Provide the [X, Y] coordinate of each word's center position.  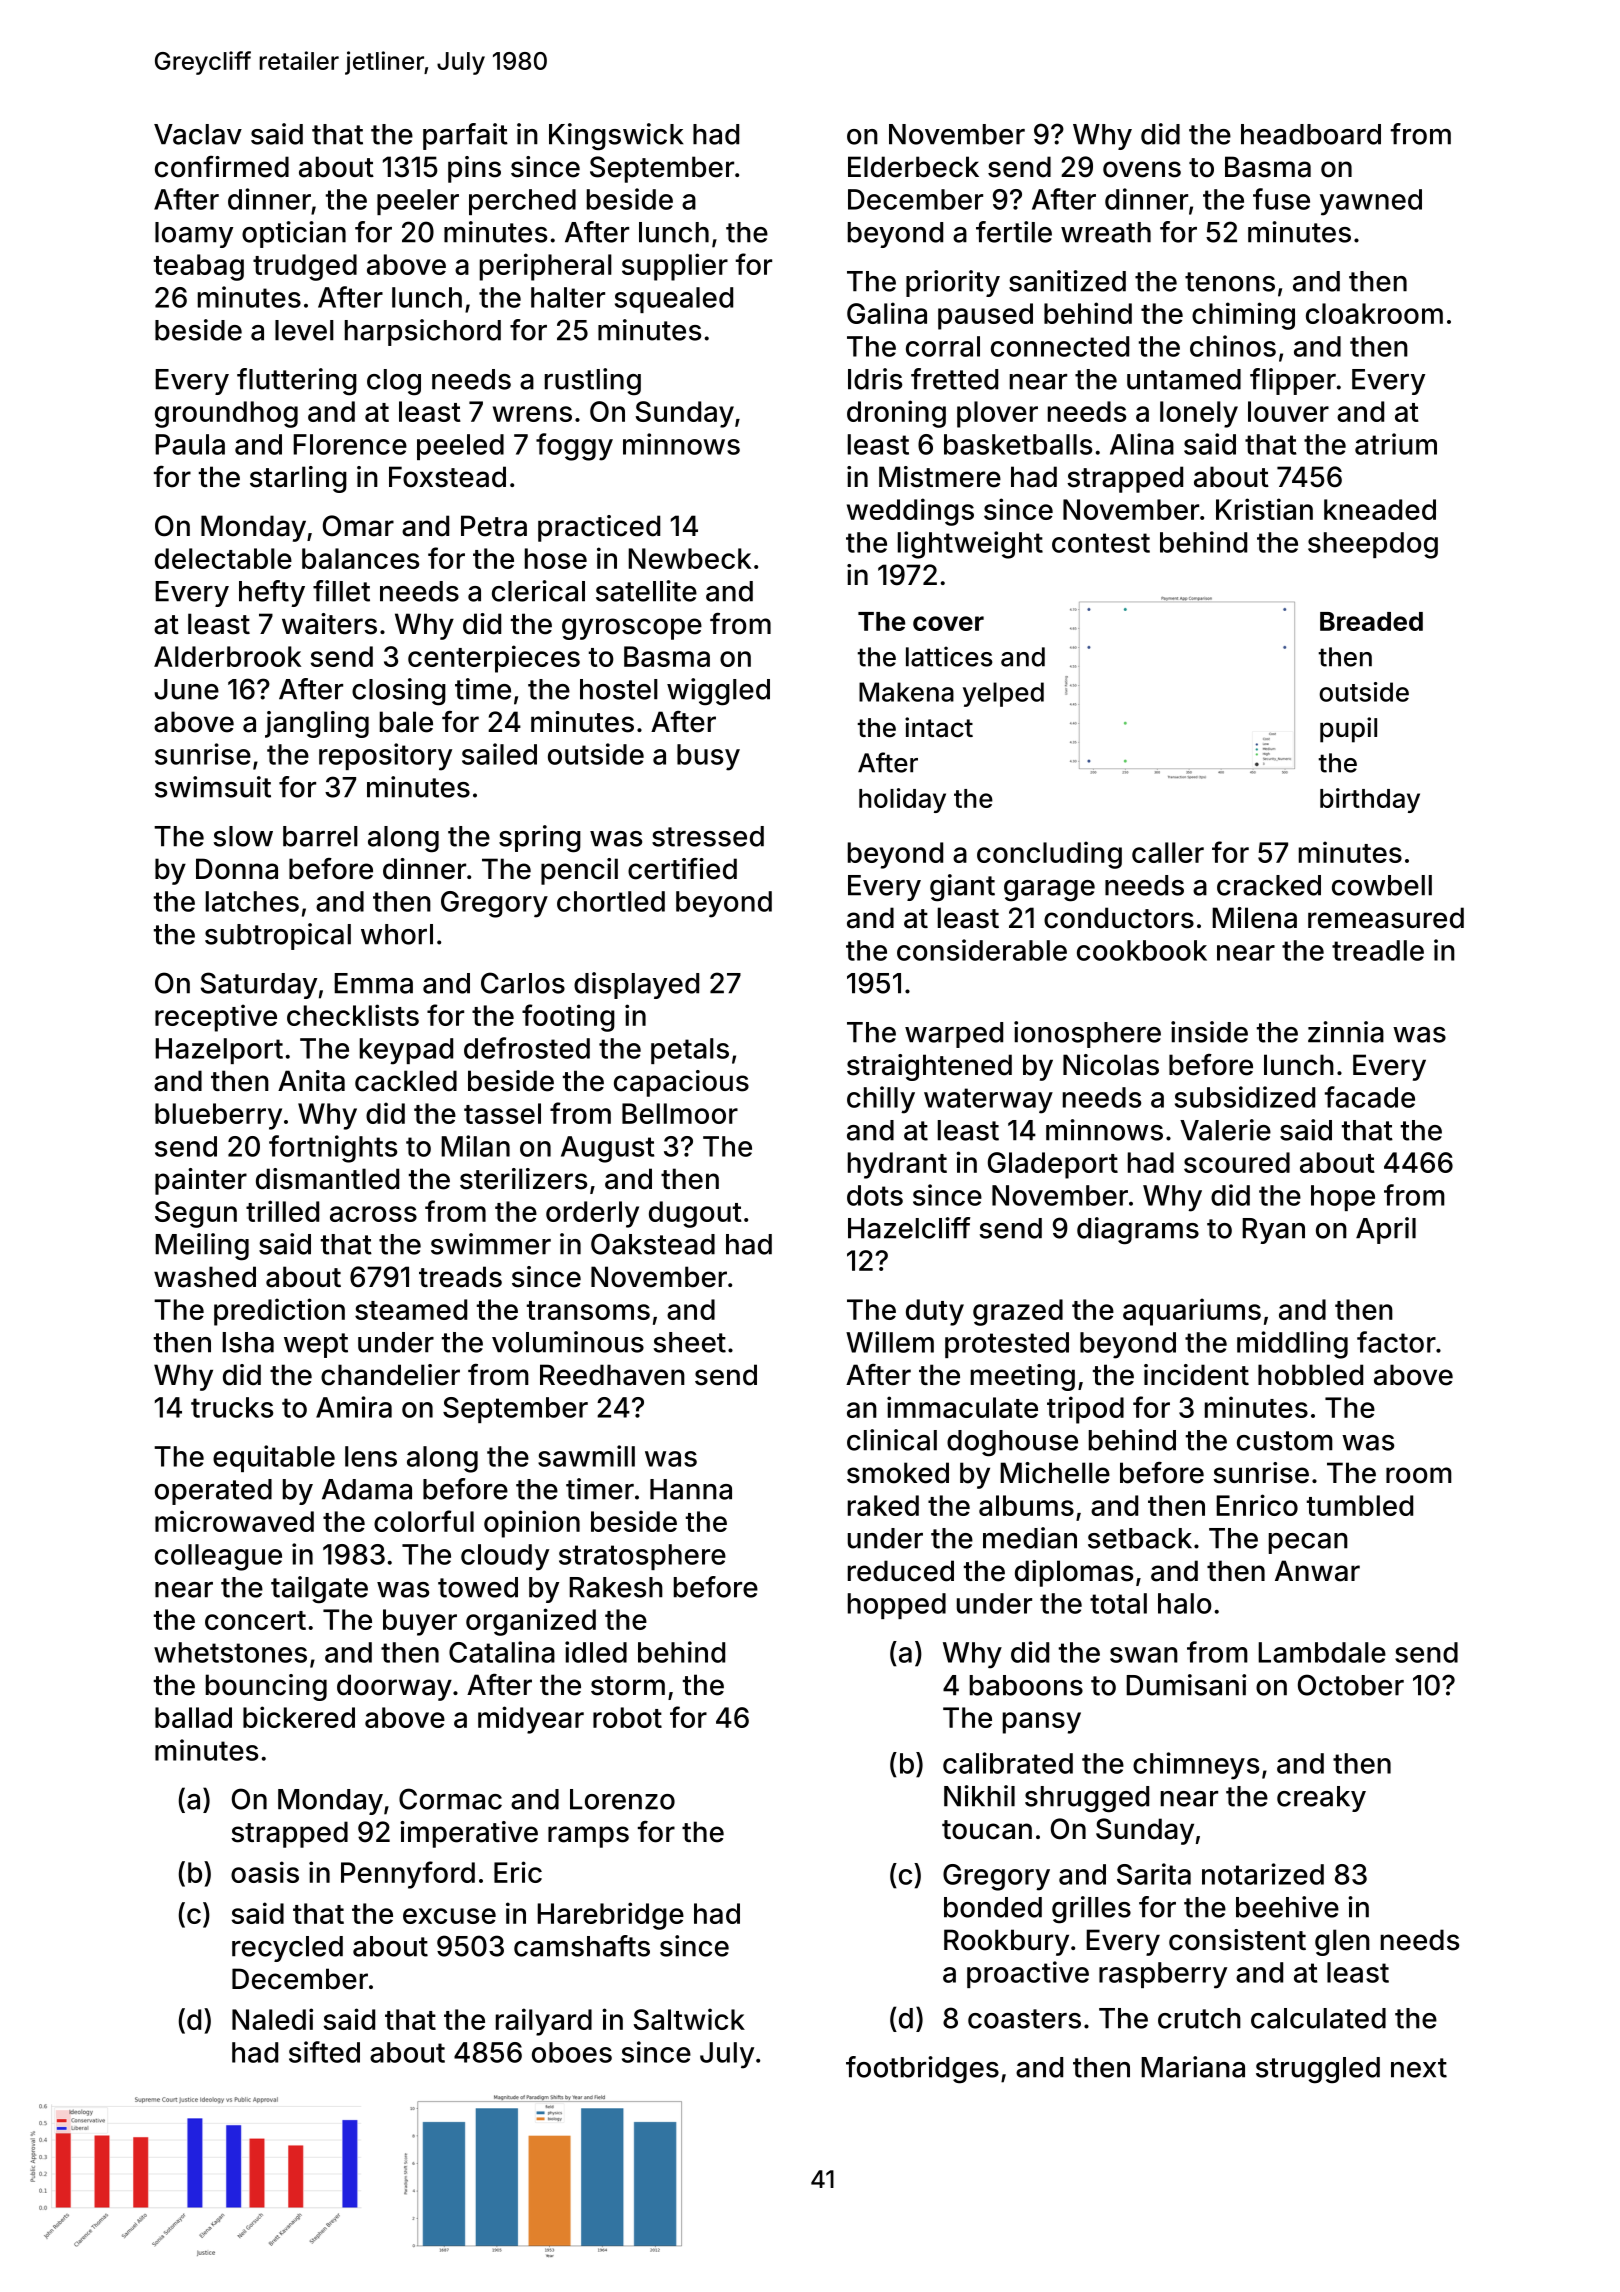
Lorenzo [622, 1799]
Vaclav [198, 134]
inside [1209, 1032]
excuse [449, 1916]
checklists [353, 1015]
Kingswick [616, 137]
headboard [1311, 134]
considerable [982, 950]
